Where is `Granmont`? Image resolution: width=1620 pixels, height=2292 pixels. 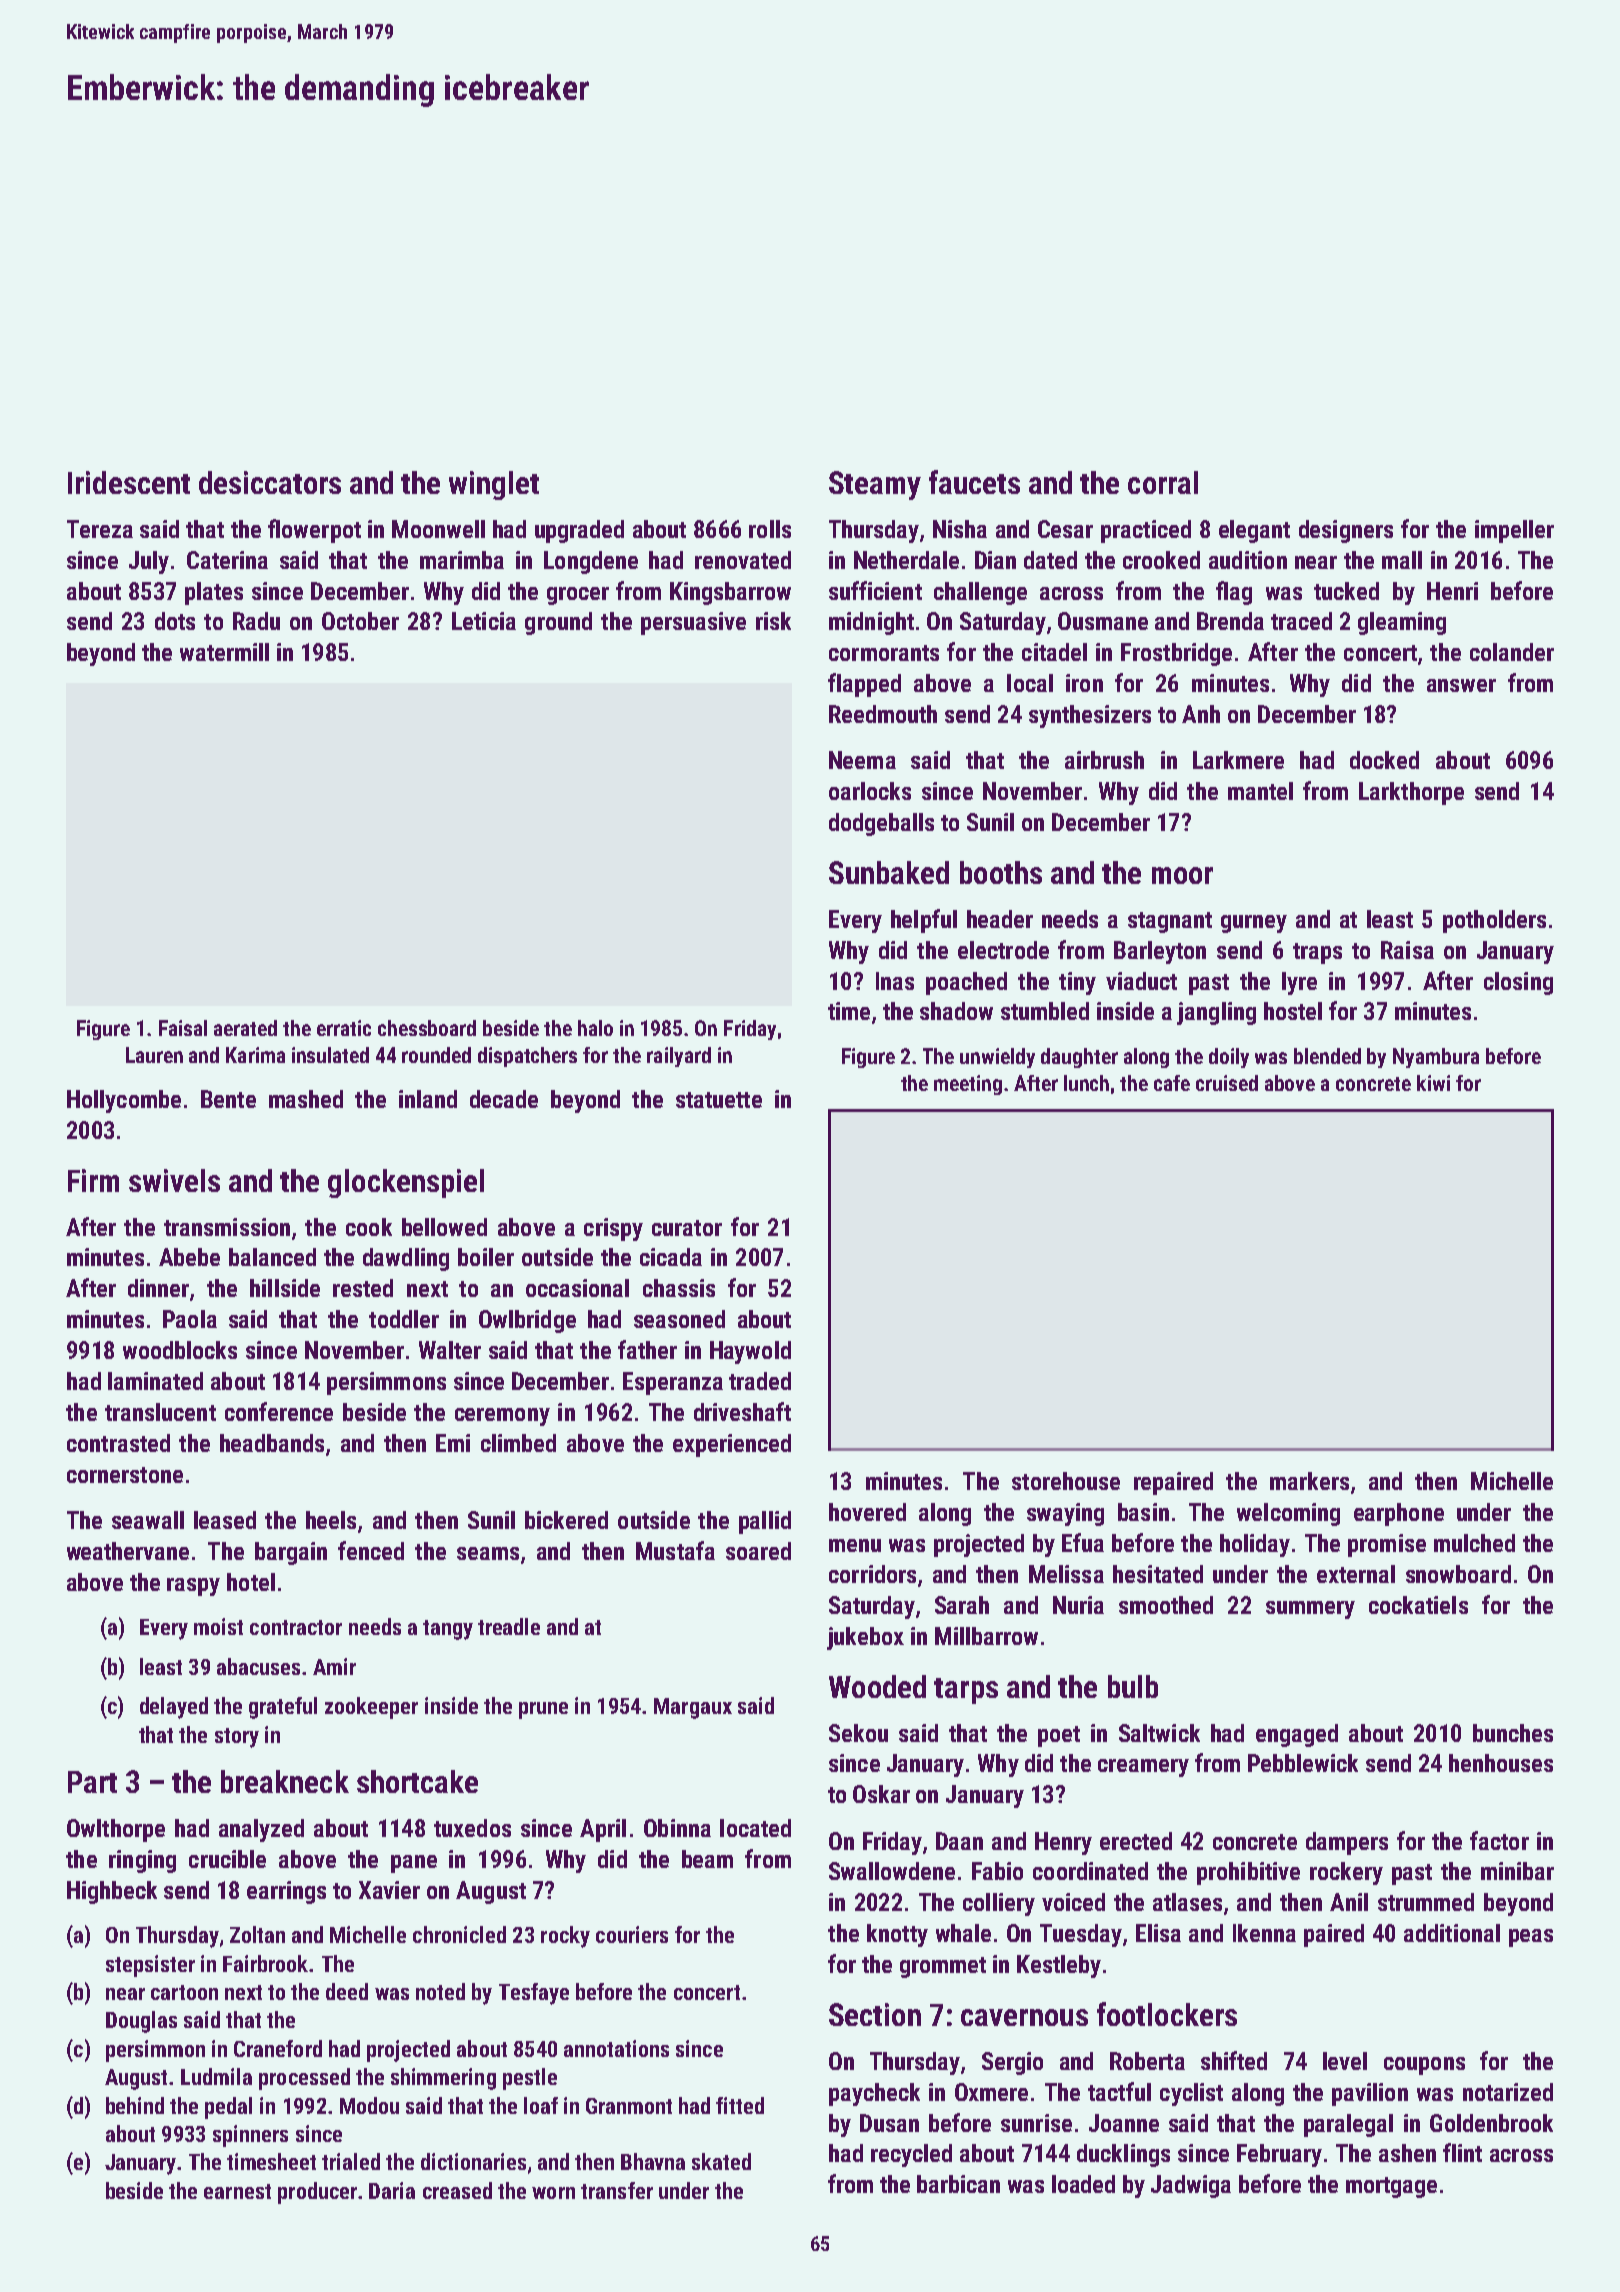
Granmont is located at coordinates (629, 2106).
